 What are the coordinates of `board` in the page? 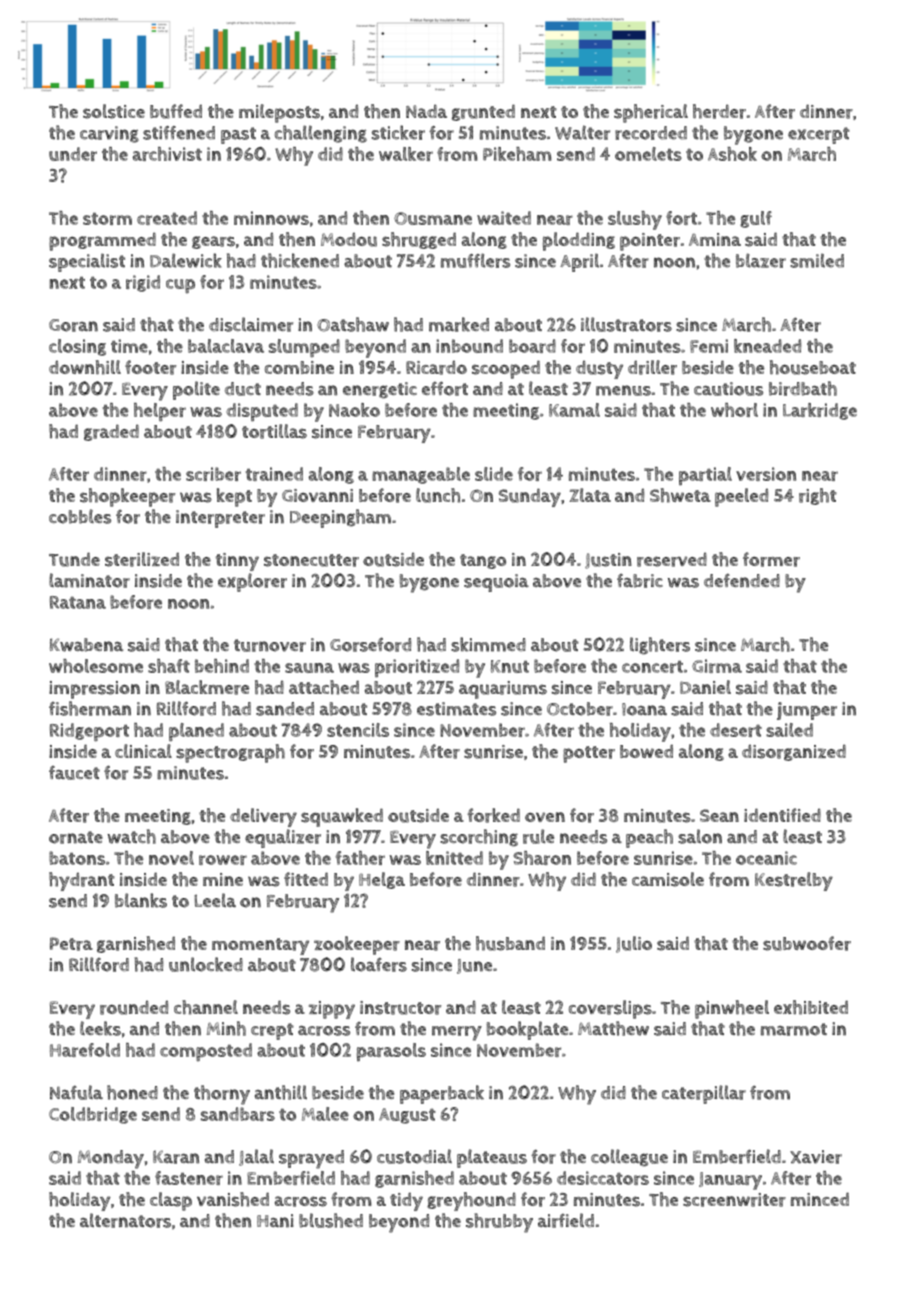 It's located at (532, 346).
